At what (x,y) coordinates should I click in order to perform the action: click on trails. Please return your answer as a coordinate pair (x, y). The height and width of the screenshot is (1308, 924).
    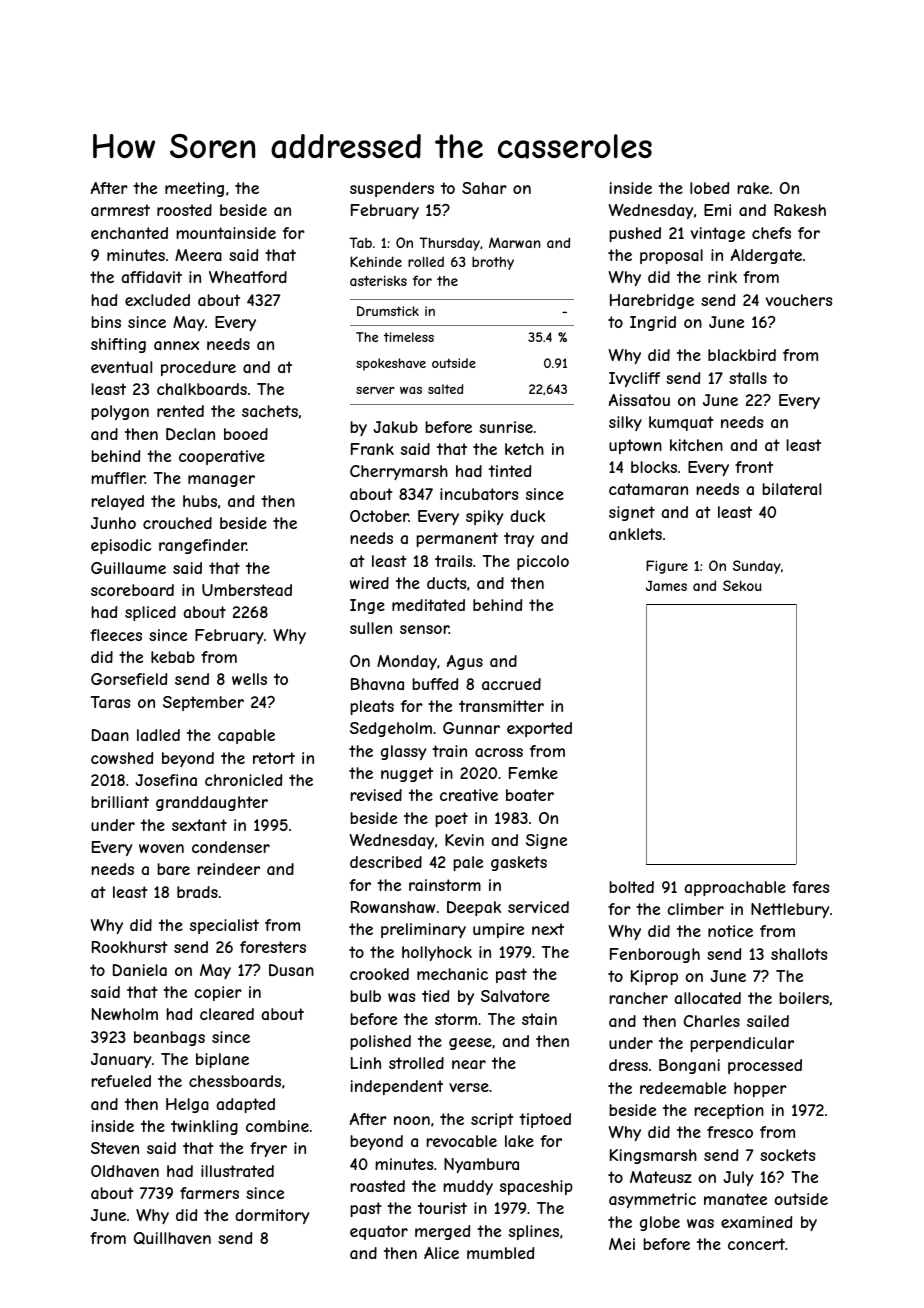
    Looking at the image, I should click on (454, 561).
